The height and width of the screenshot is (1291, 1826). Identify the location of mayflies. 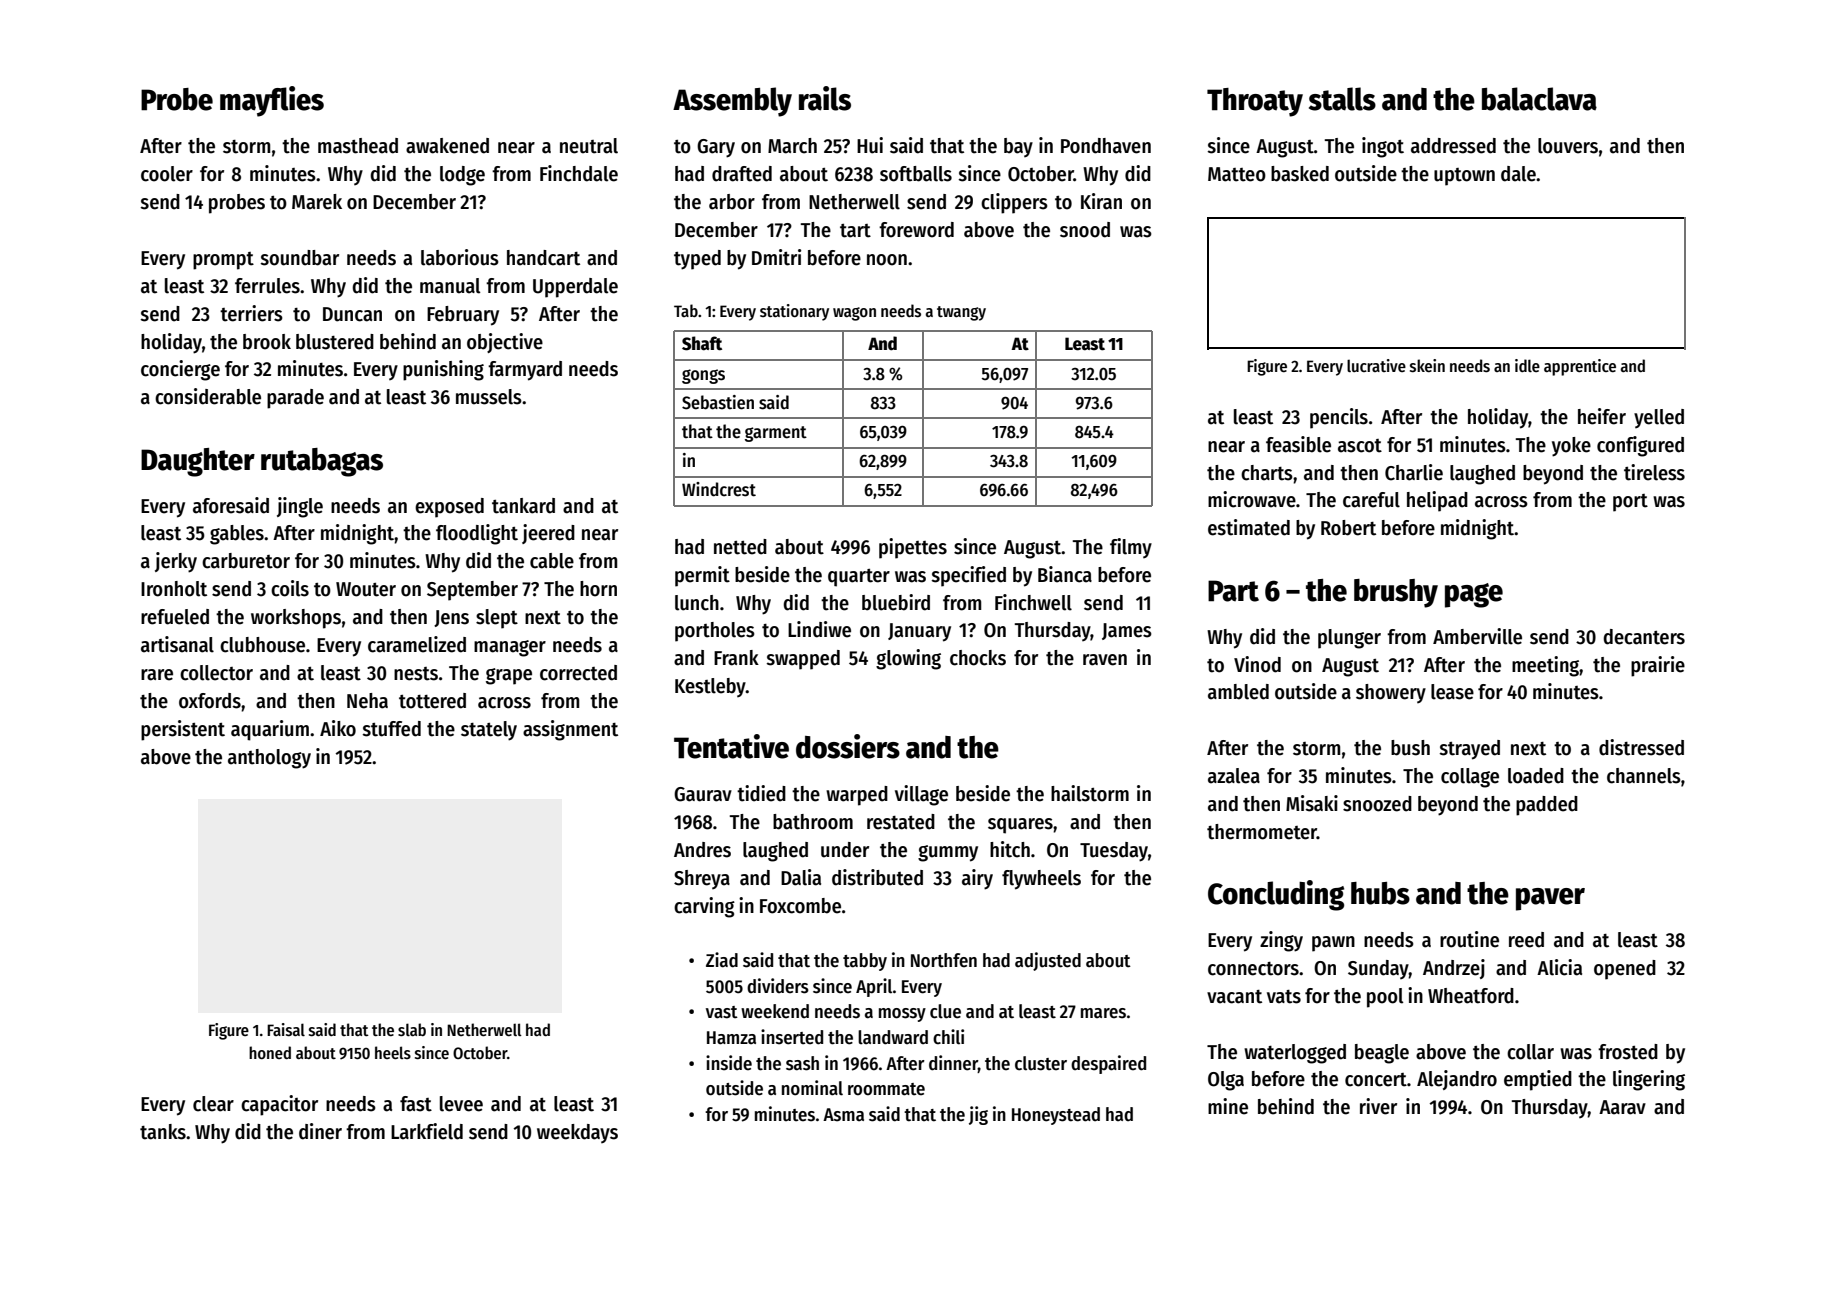
(272, 101).
